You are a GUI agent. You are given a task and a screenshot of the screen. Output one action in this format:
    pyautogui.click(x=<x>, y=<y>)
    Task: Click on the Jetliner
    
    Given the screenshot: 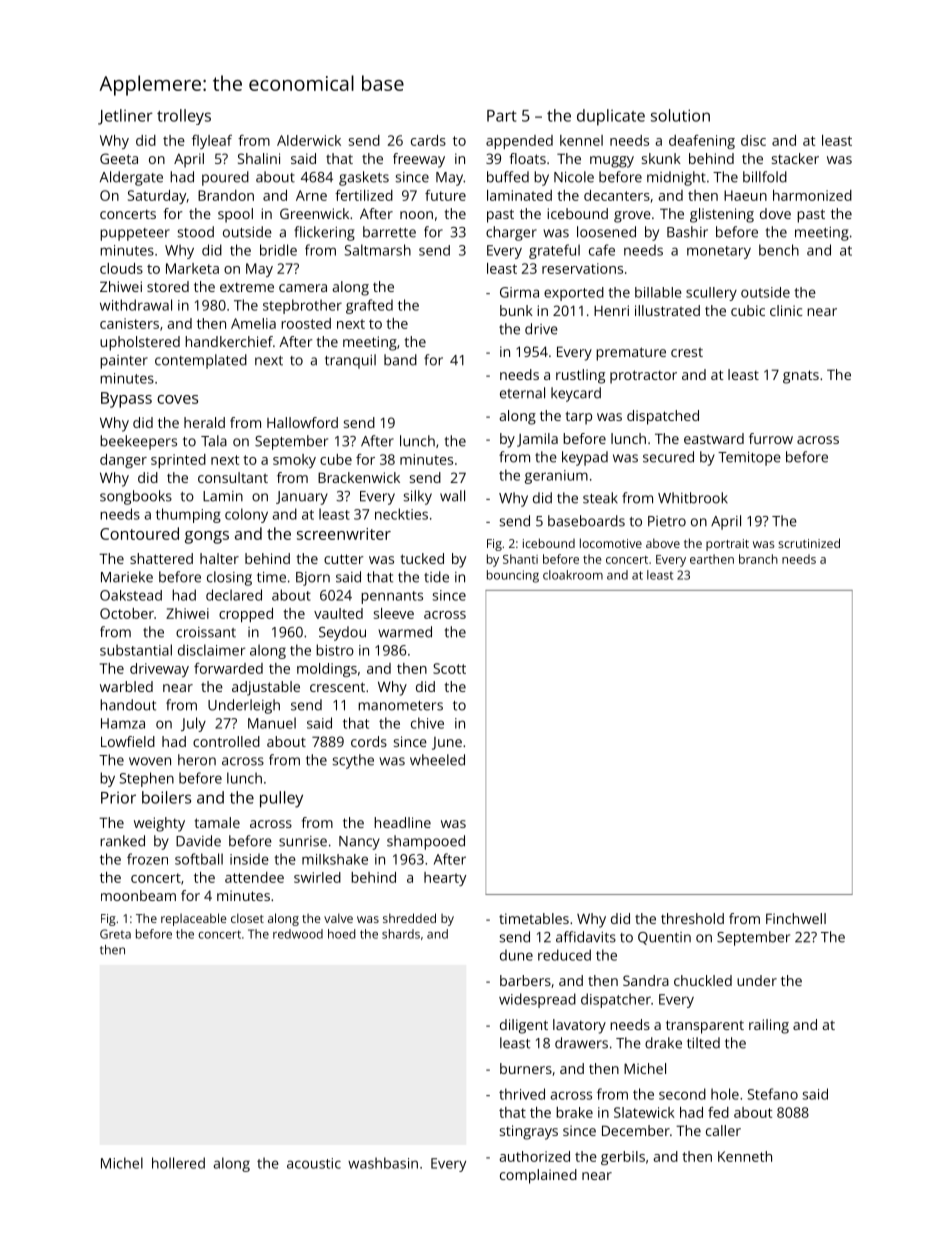 What is the action you would take?
    pyautogui.click(x=125, y=117)
